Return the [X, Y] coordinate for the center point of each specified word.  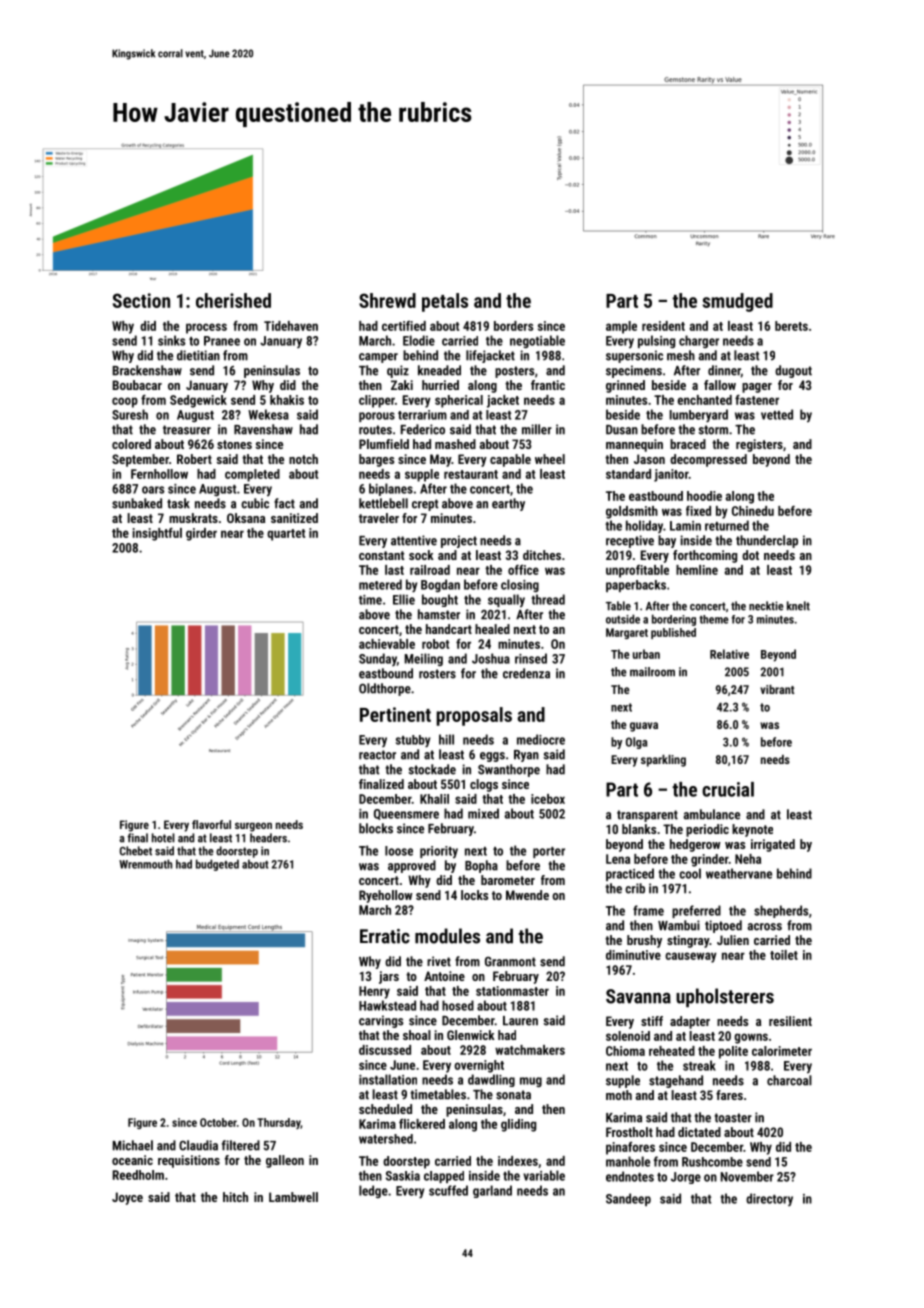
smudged [737, 302]
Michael [133, 1145]
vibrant [777, 689]
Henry [374, 992]
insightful [157, 534]
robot [435, 644]
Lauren [520, 1021]
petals [445, 302]
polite [733, 1052]
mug [531, 1082]
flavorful [211, 824]
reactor [377, 755]
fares [729, 1095]
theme [714, 619]
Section [141, 300]
